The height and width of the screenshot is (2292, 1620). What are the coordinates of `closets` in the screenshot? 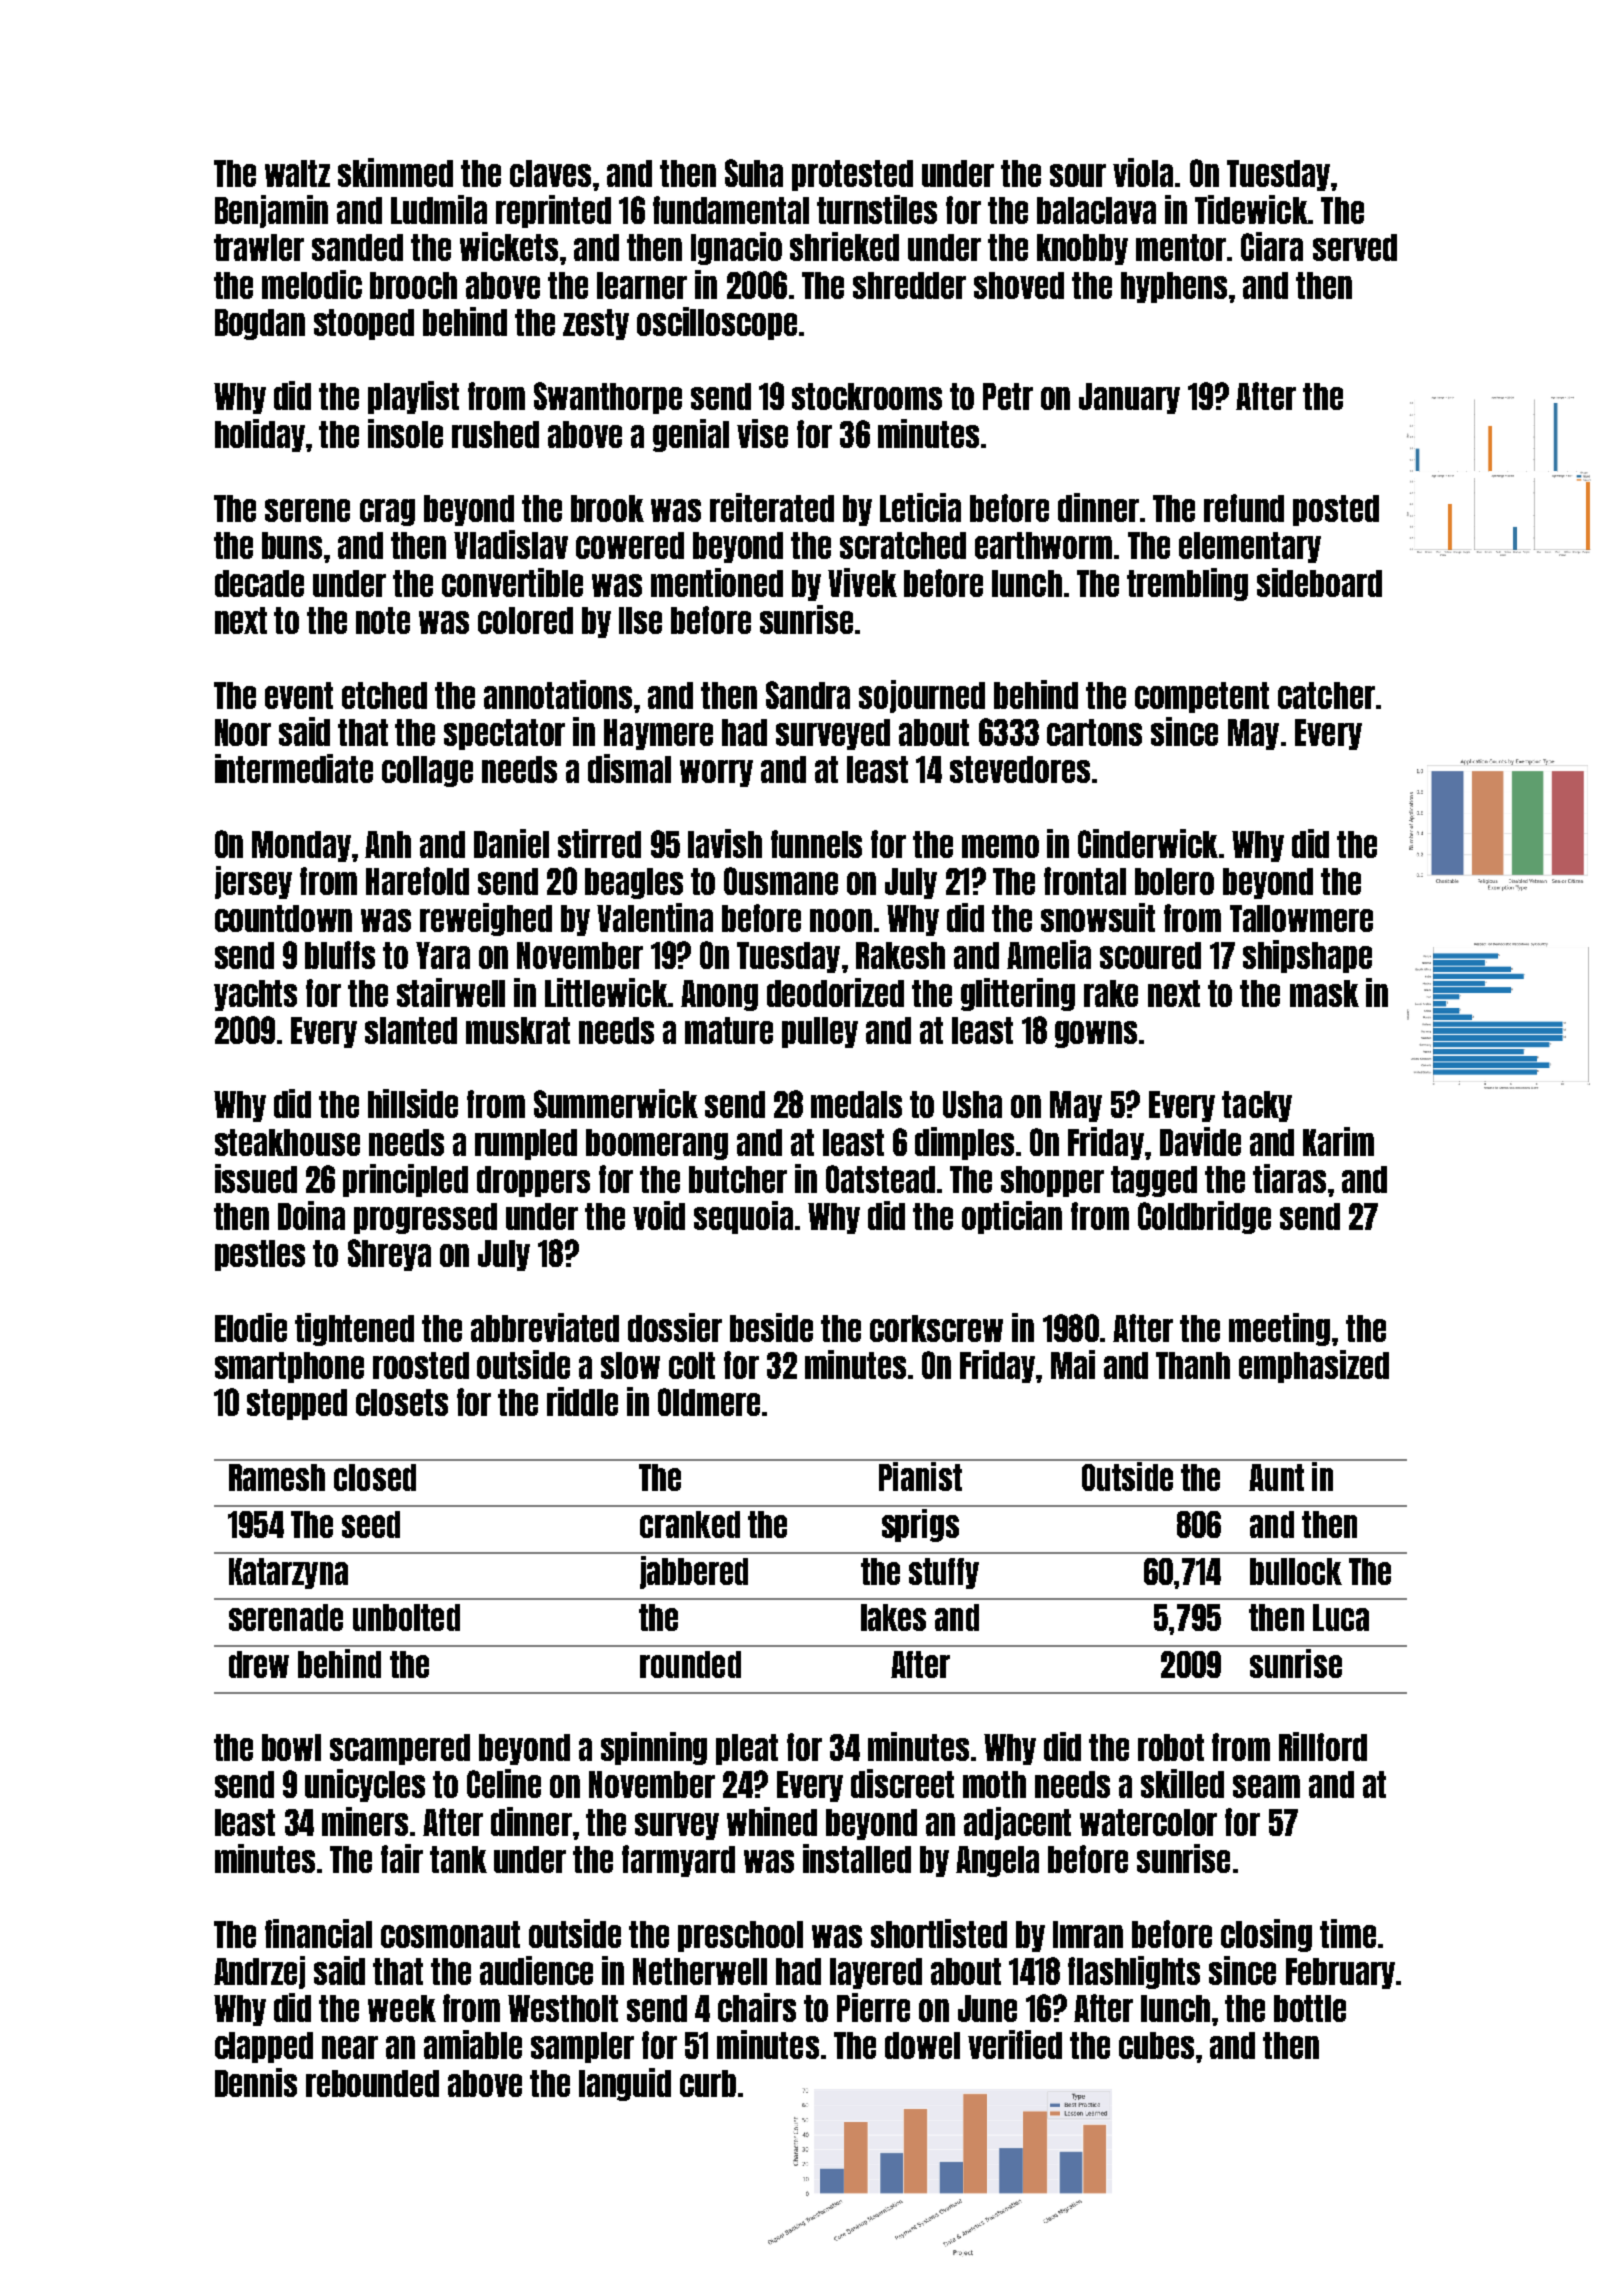 It's located at (402, 1402).
